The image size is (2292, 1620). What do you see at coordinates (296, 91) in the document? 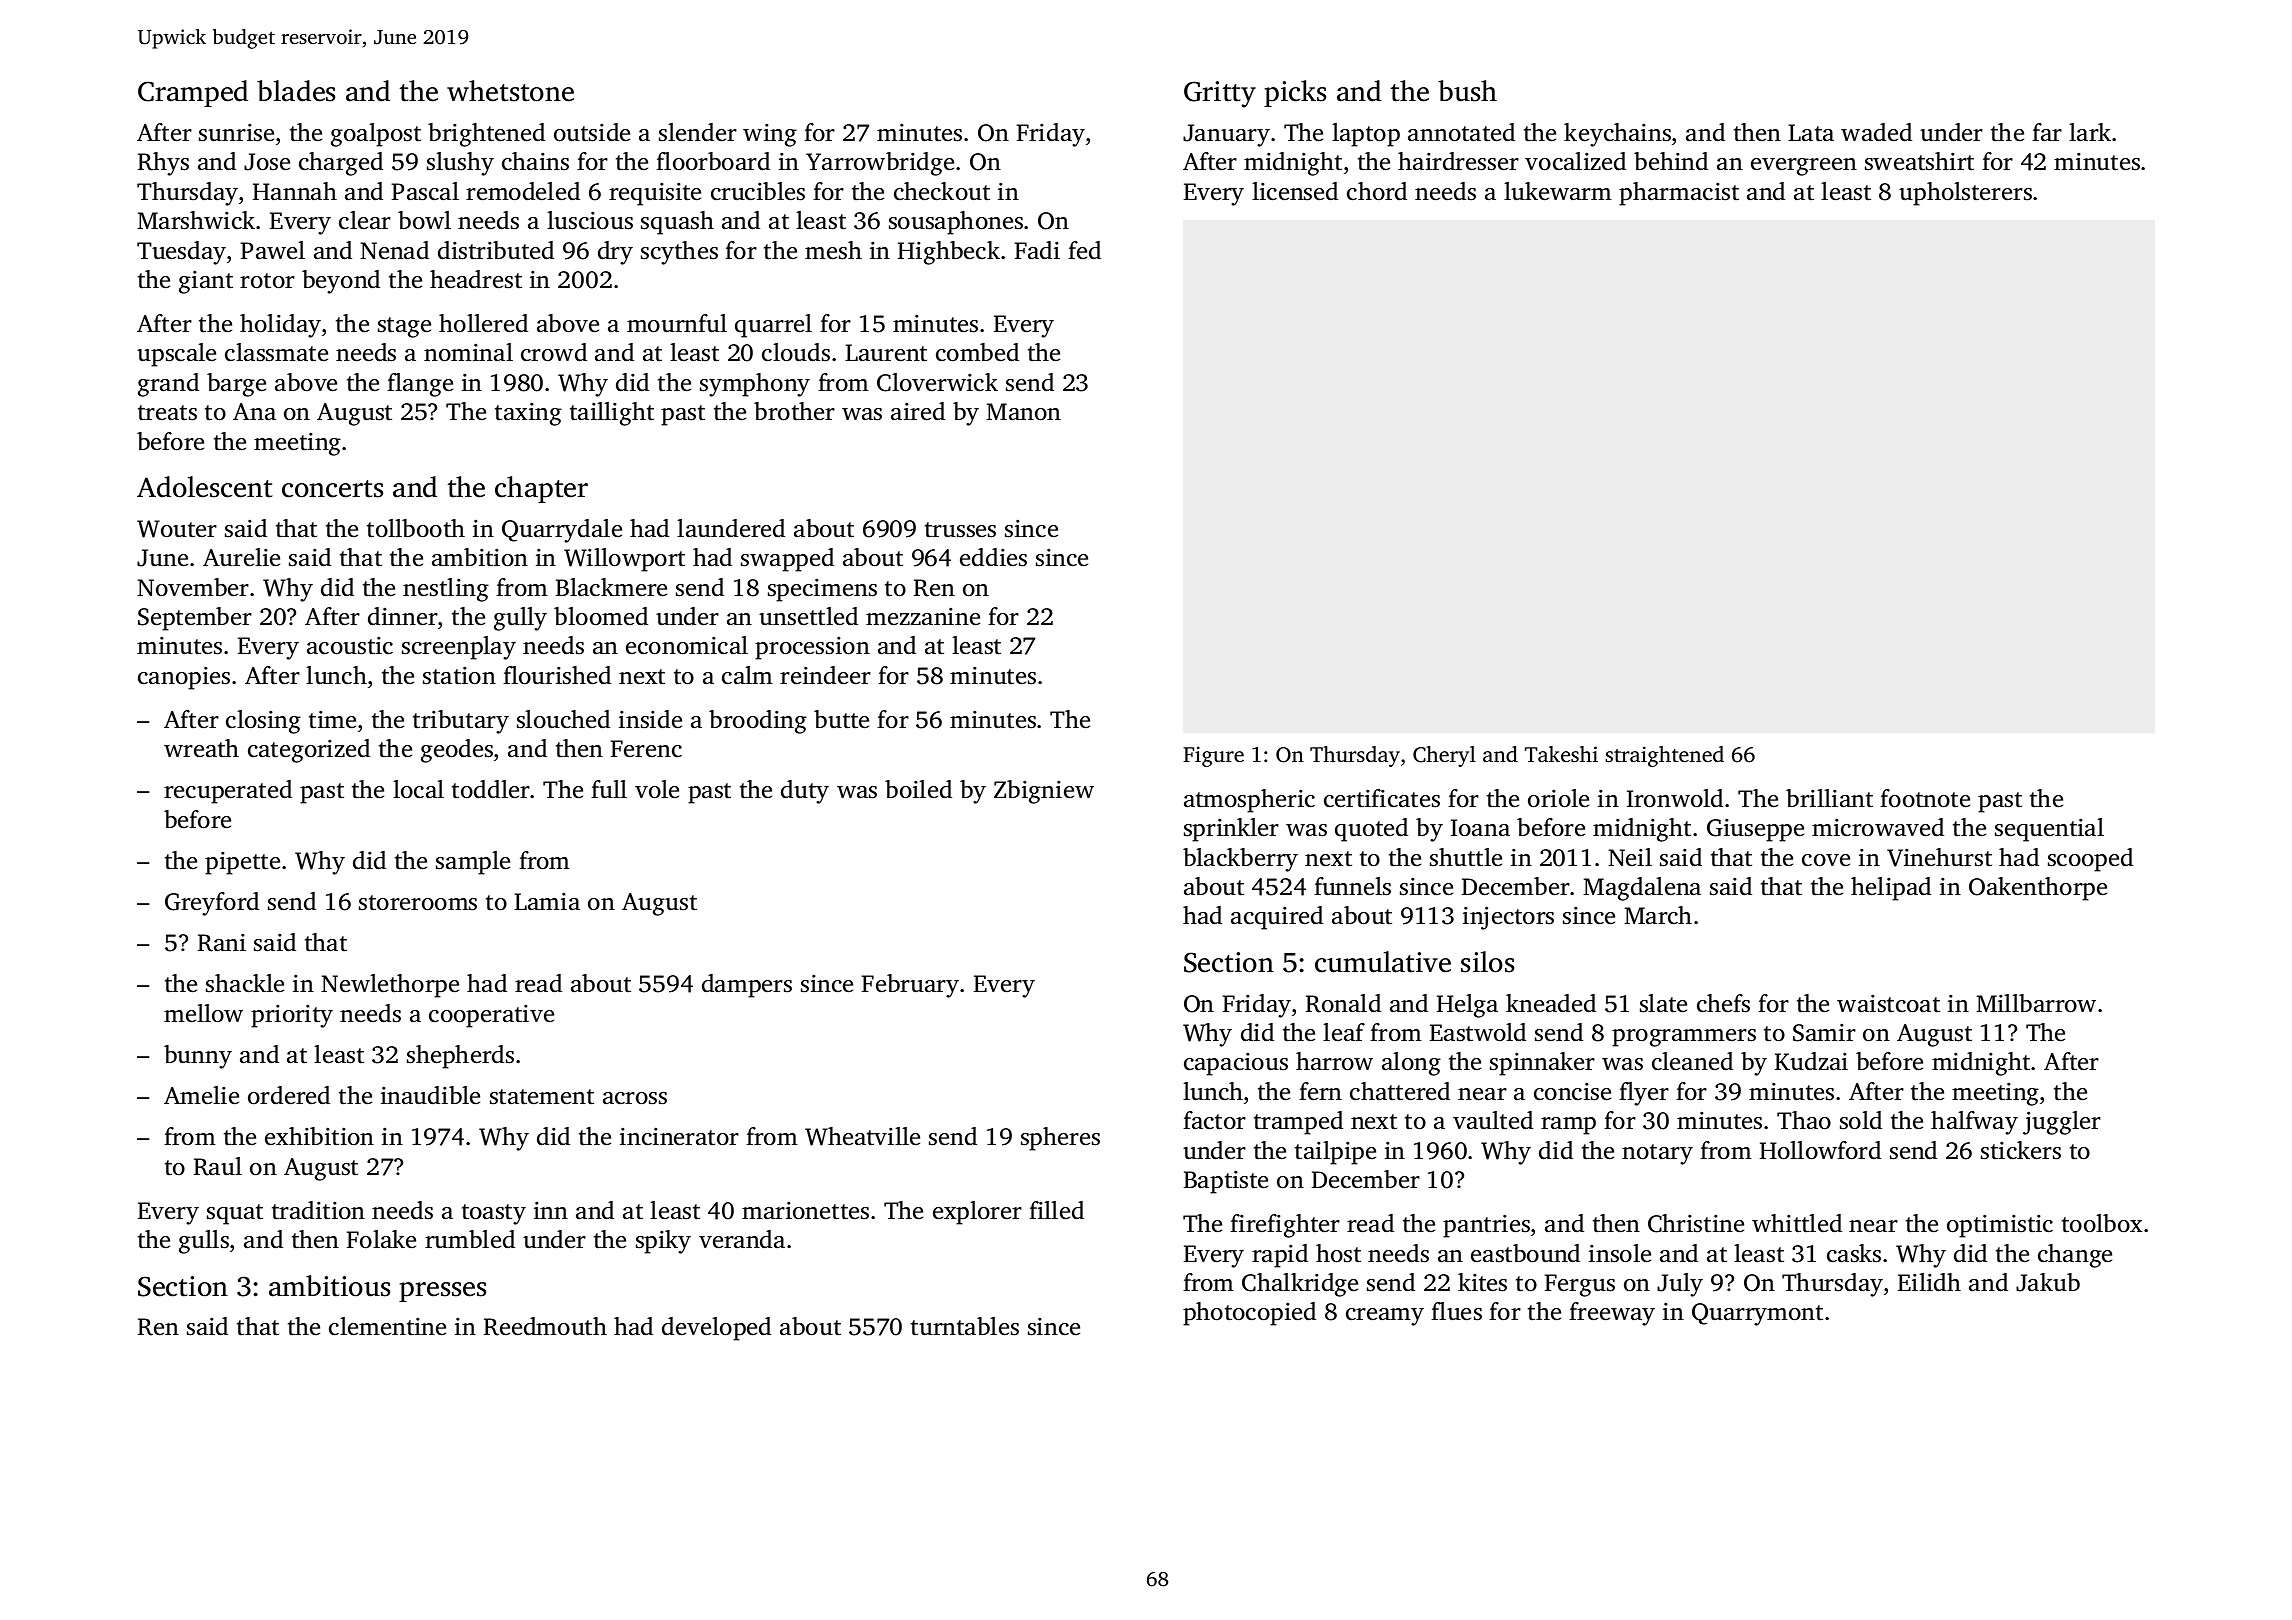
I see `blades` at bounding box center [296, 91].
